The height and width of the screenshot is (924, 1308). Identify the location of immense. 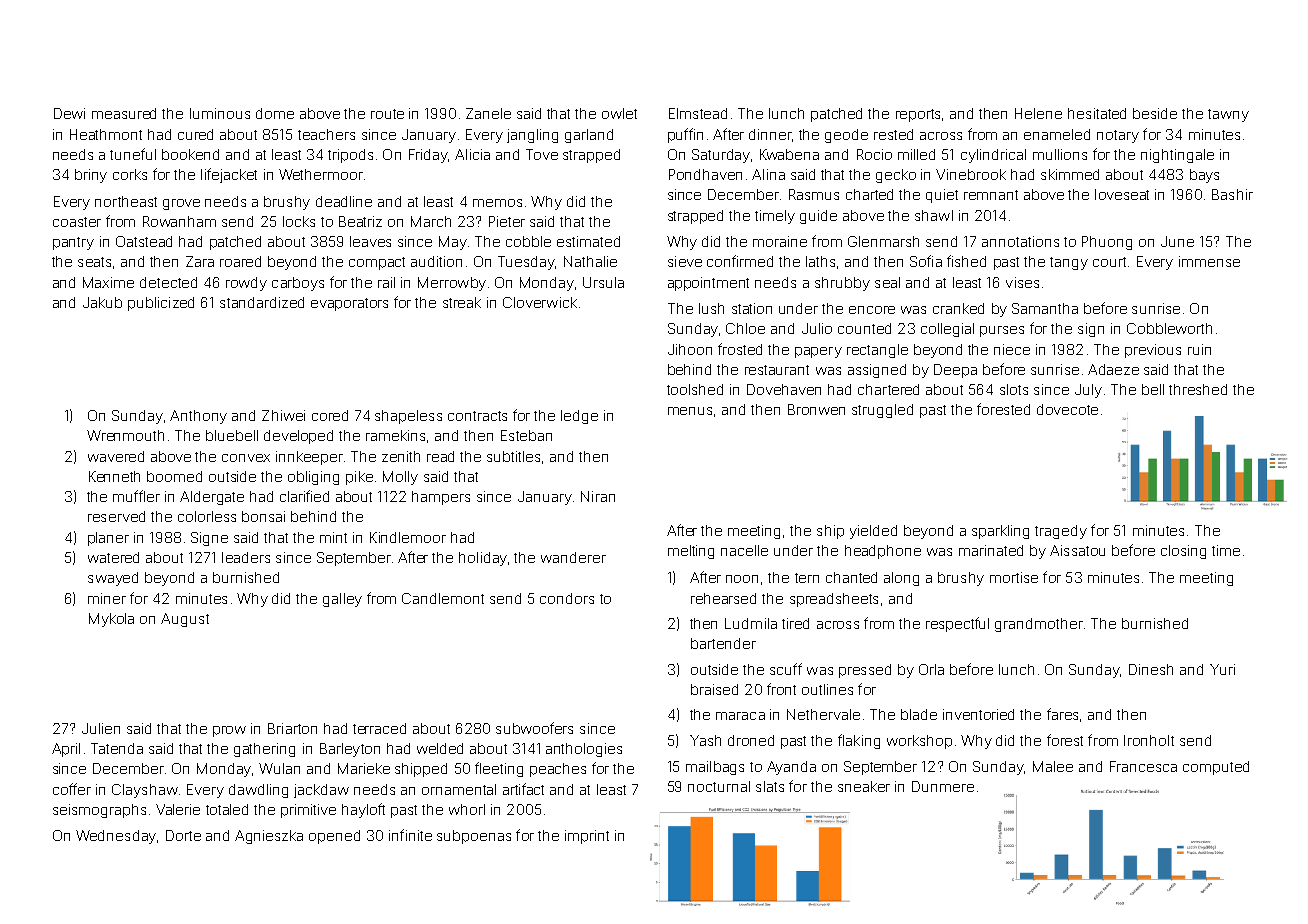
(1209, 261).
